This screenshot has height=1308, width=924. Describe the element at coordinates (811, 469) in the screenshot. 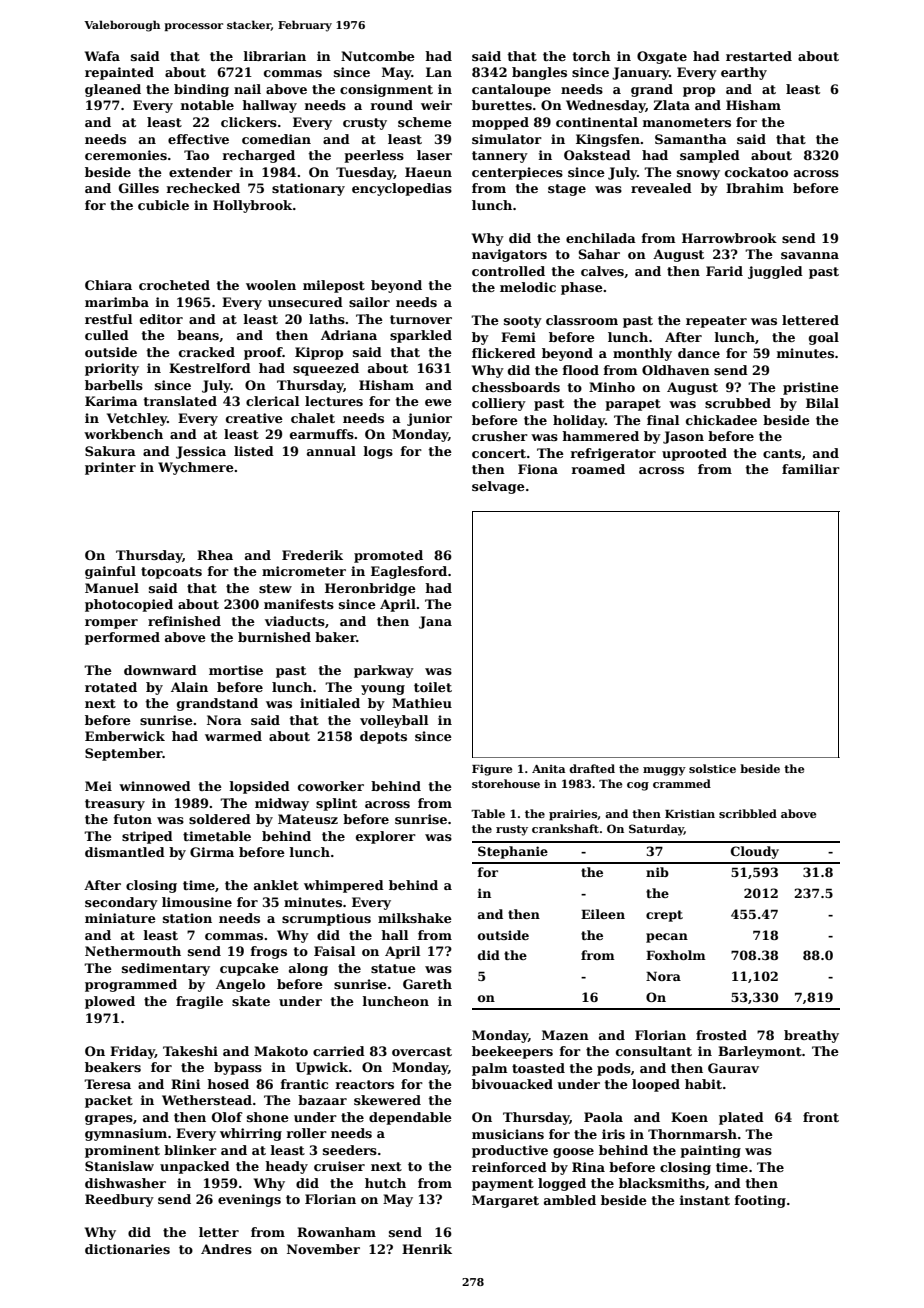

I see `familiar` at that location.
